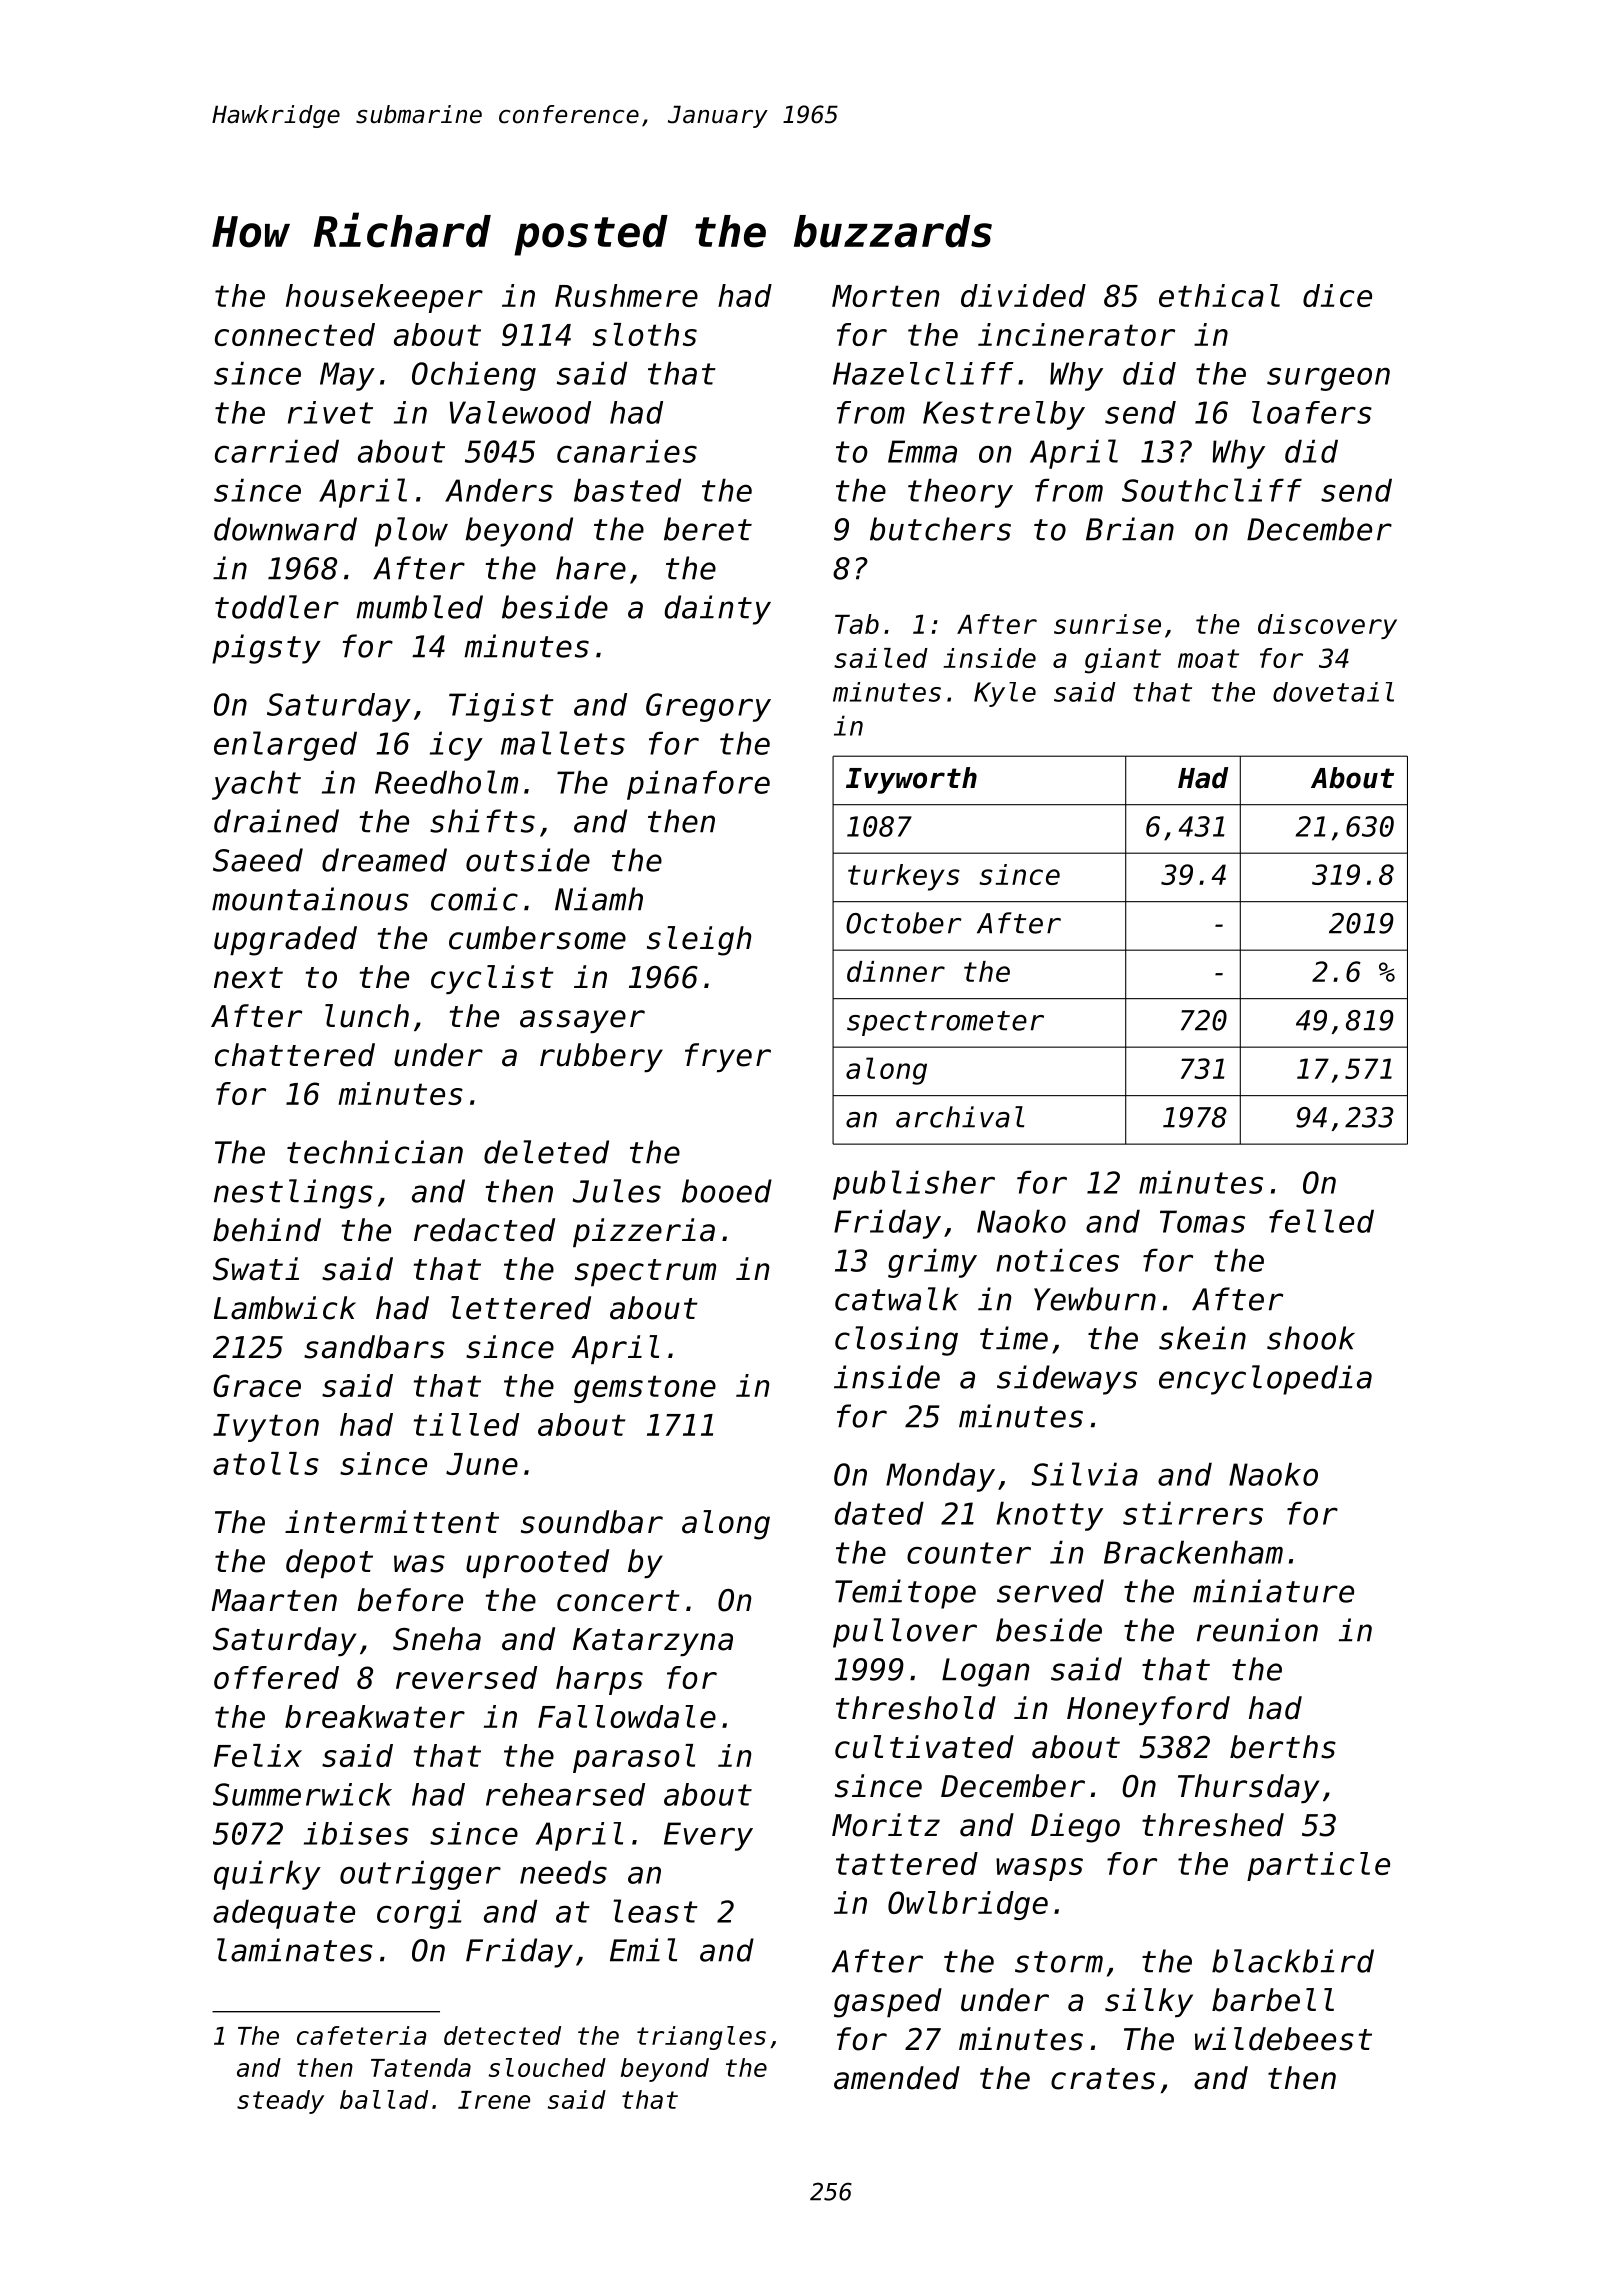 The width and height of the screenshot is (1620, 2292). I want to click on skein, so click(1202, 1338).
